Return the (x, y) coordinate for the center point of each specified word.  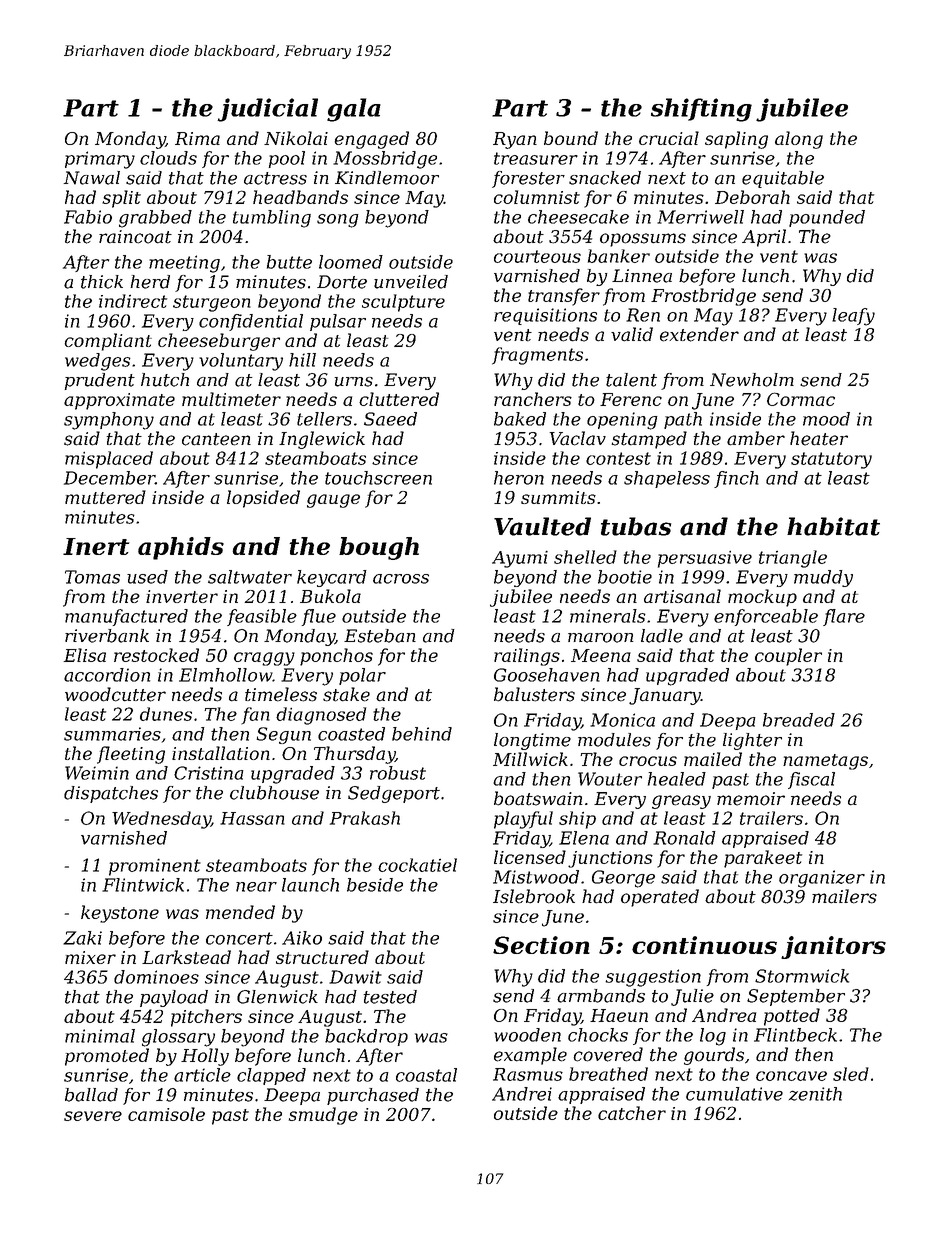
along (799, 140)
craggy (264, 659)
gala (354, 110)
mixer (90, 957)
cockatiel (417, 865)
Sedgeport (394, 794)
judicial (267, 110)
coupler (788, 657)
